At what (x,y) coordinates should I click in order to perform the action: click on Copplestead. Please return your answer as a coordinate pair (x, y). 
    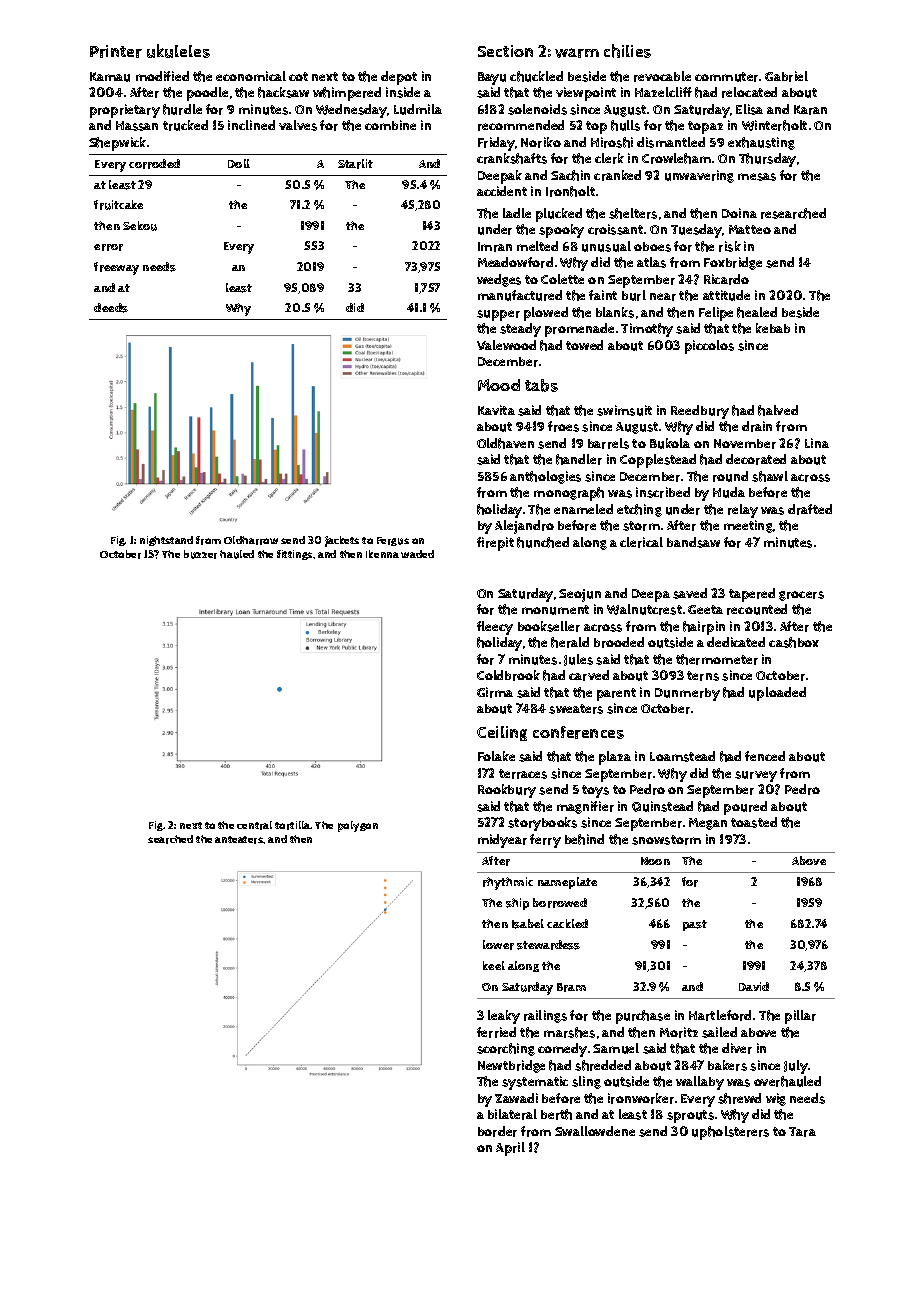
    Looking at the image, I should click on (658, 461).
